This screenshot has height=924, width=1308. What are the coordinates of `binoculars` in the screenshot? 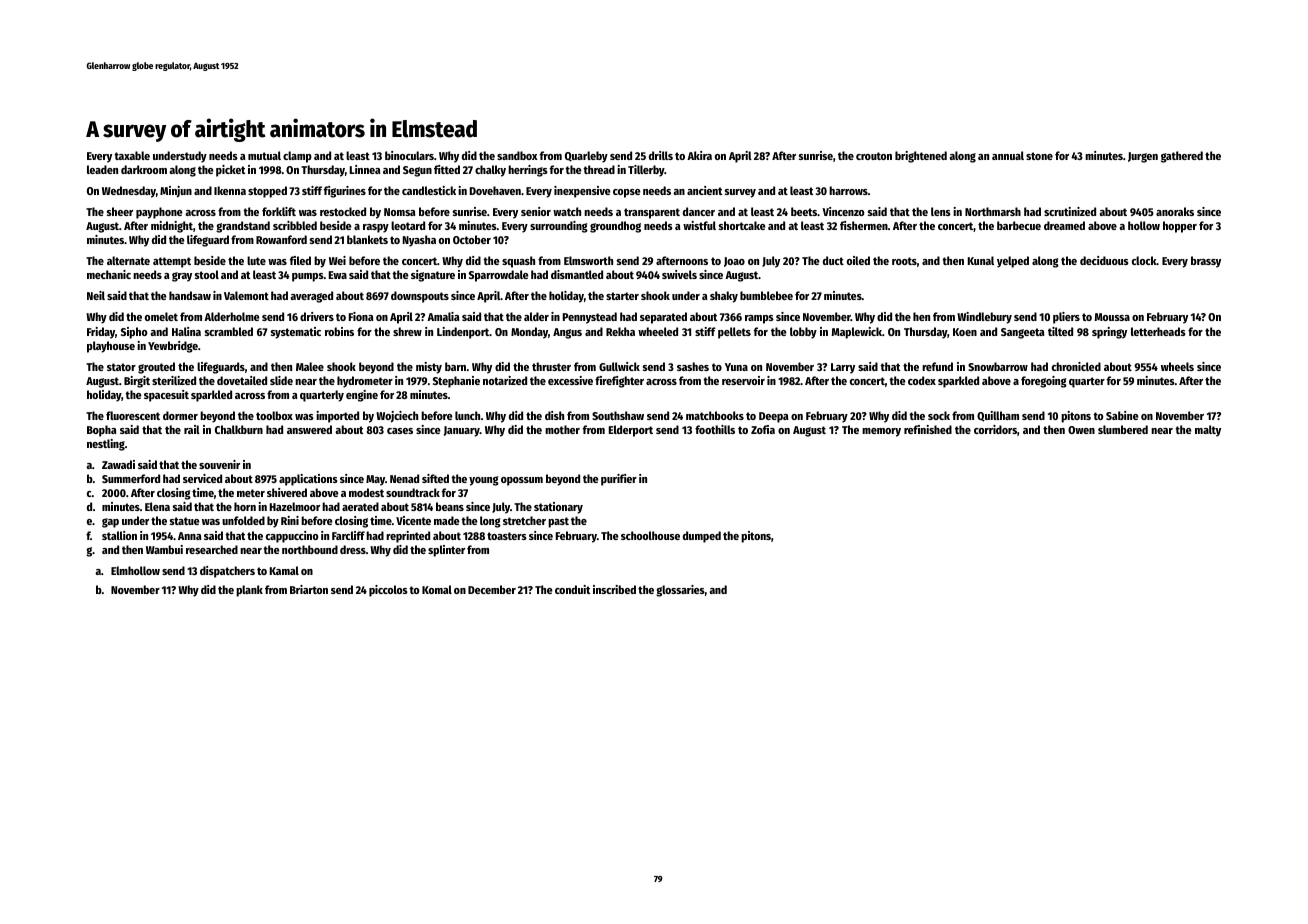 It's located at (409, 155).
